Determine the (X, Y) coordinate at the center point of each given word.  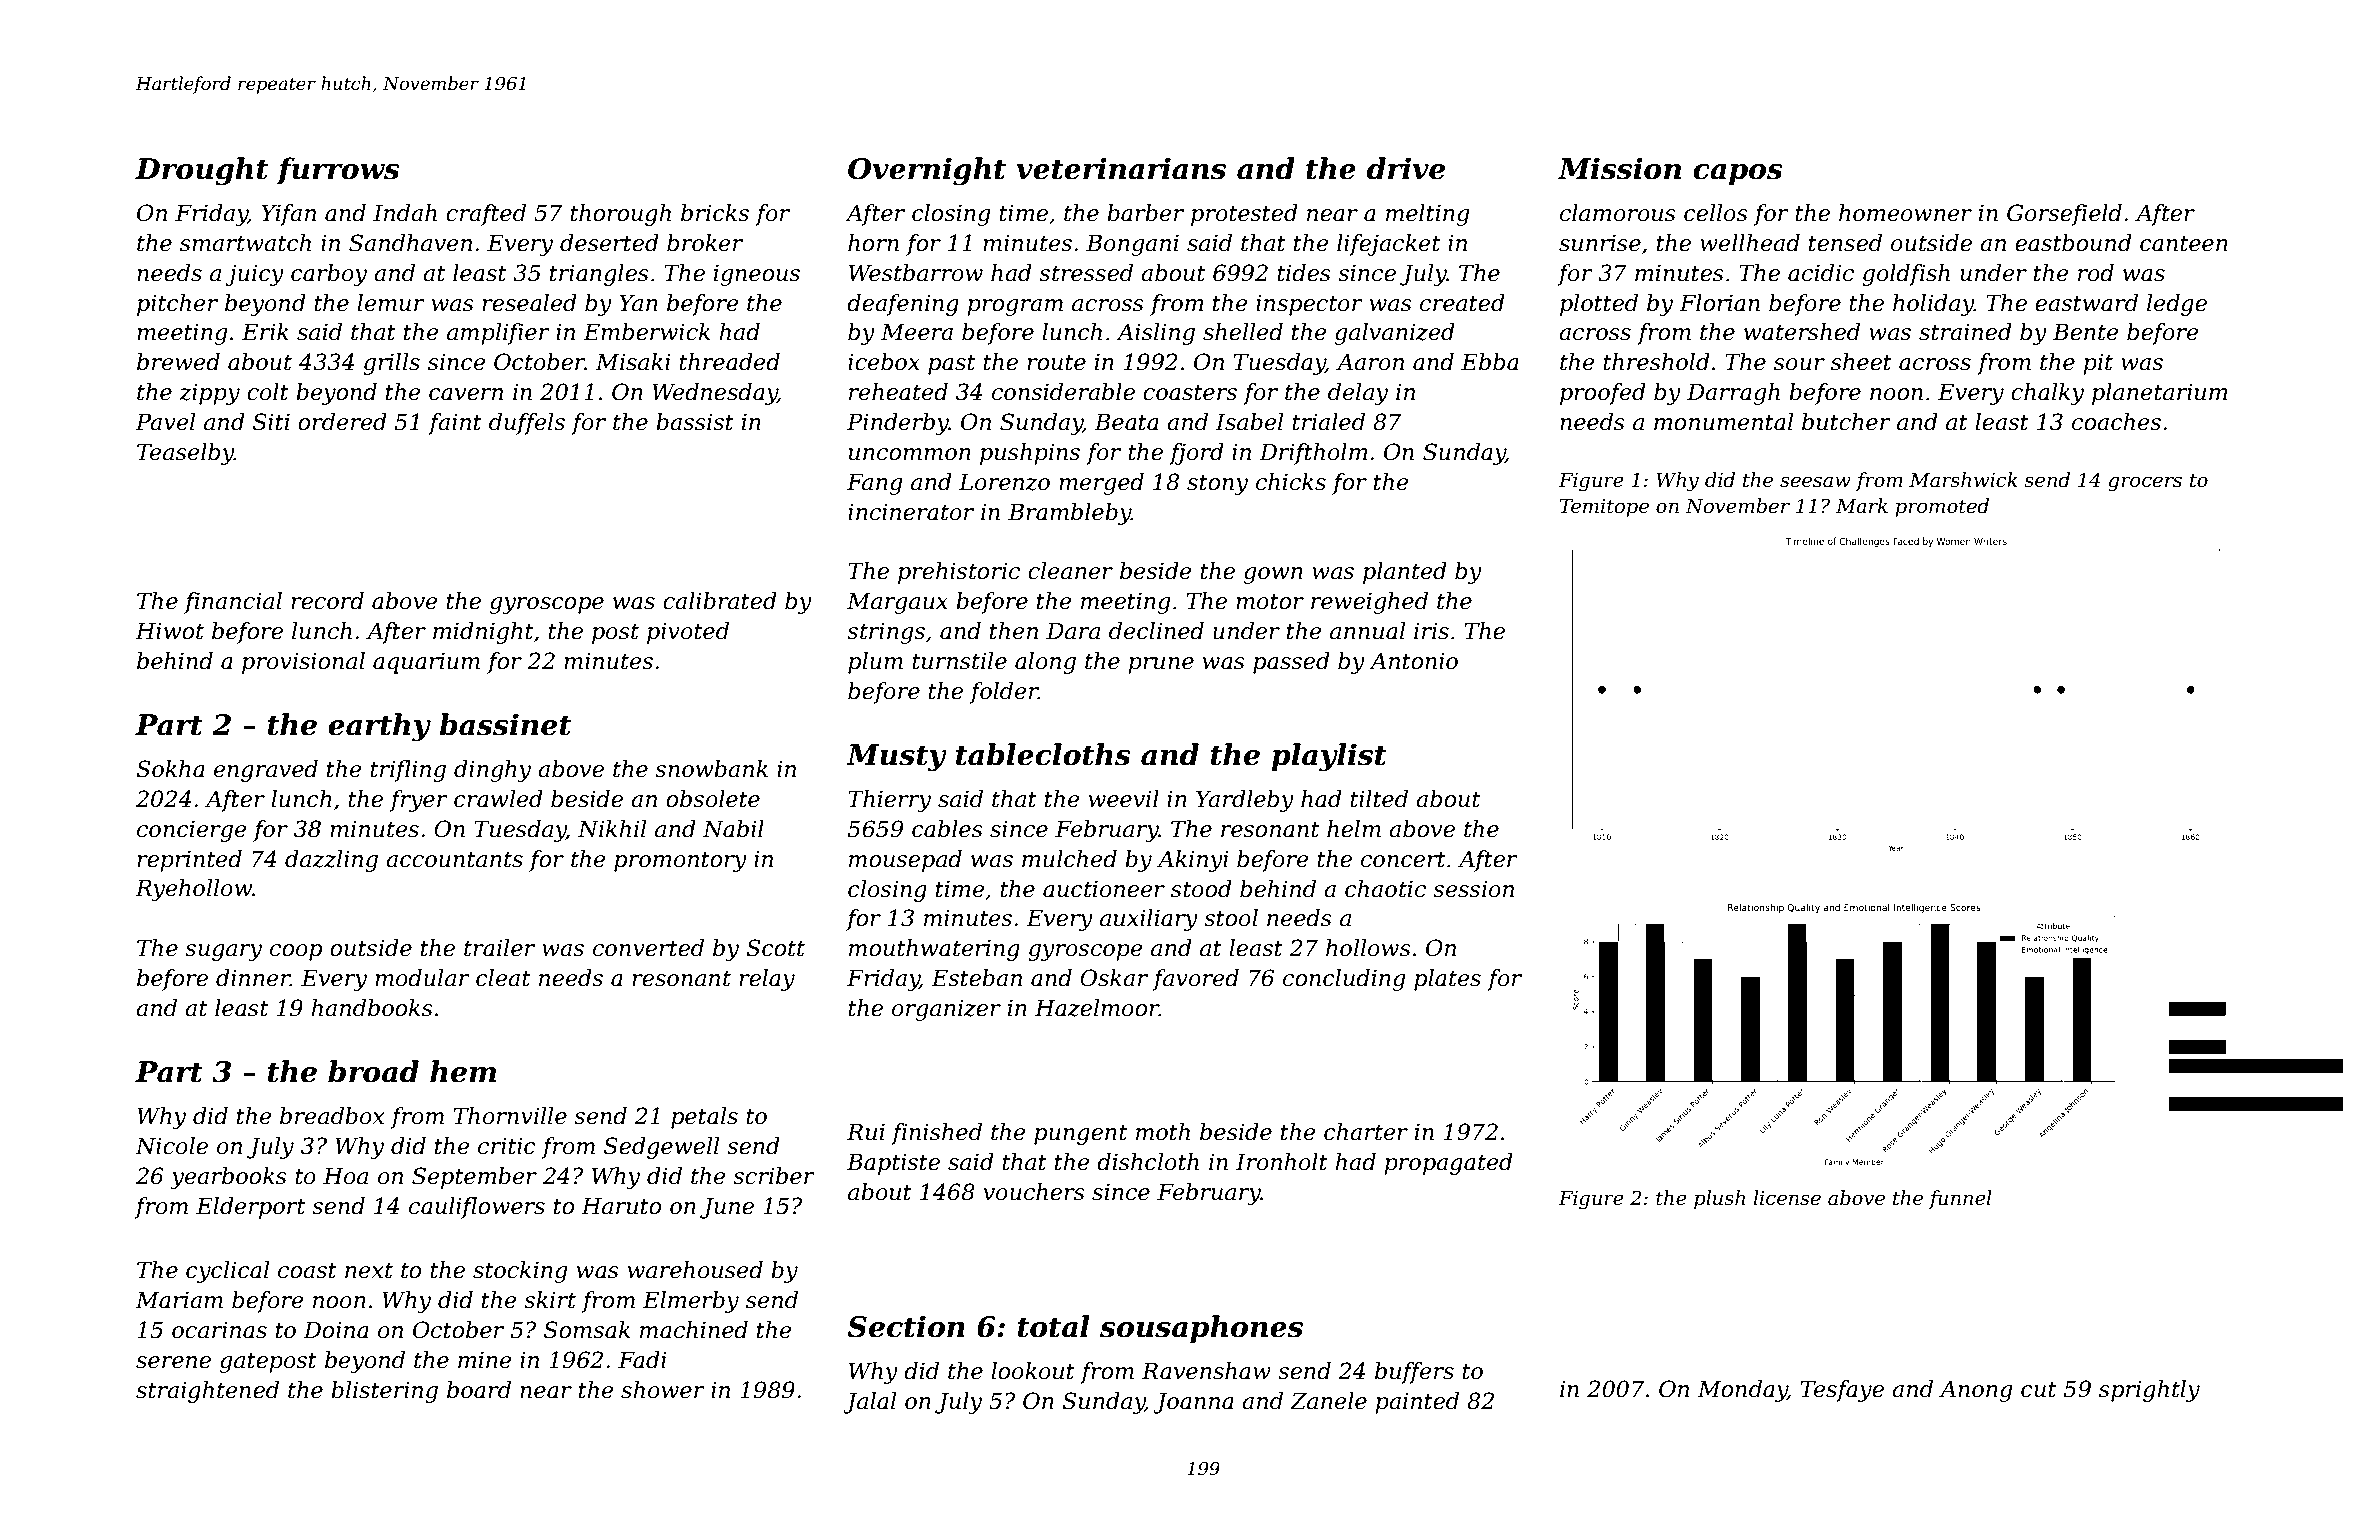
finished (936, 1134)
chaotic (1385, 889)
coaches (2116, 422)
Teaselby (185, 454)
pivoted (688, 633)
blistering (384, 1392)
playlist (1329, 757)
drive (1406, 168)
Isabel (1249, 422)
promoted (1942, 507)
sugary (223, 952)
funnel (1960, 1199)
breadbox (332, 1116)
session (1473, 889)
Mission (1619, 168)
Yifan (288, 215)
